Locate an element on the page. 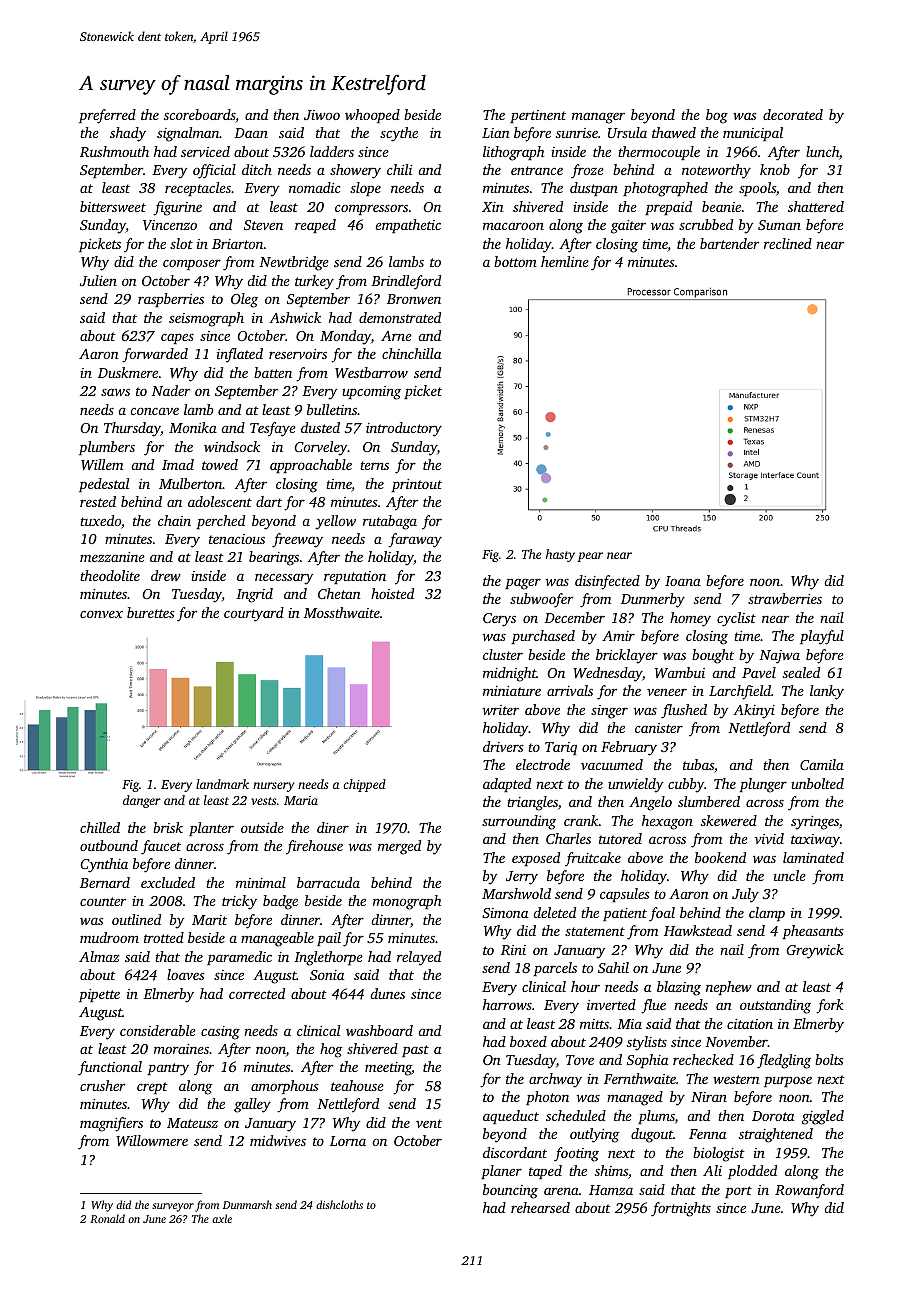  lithograph is located at coordinates (513, 153).
